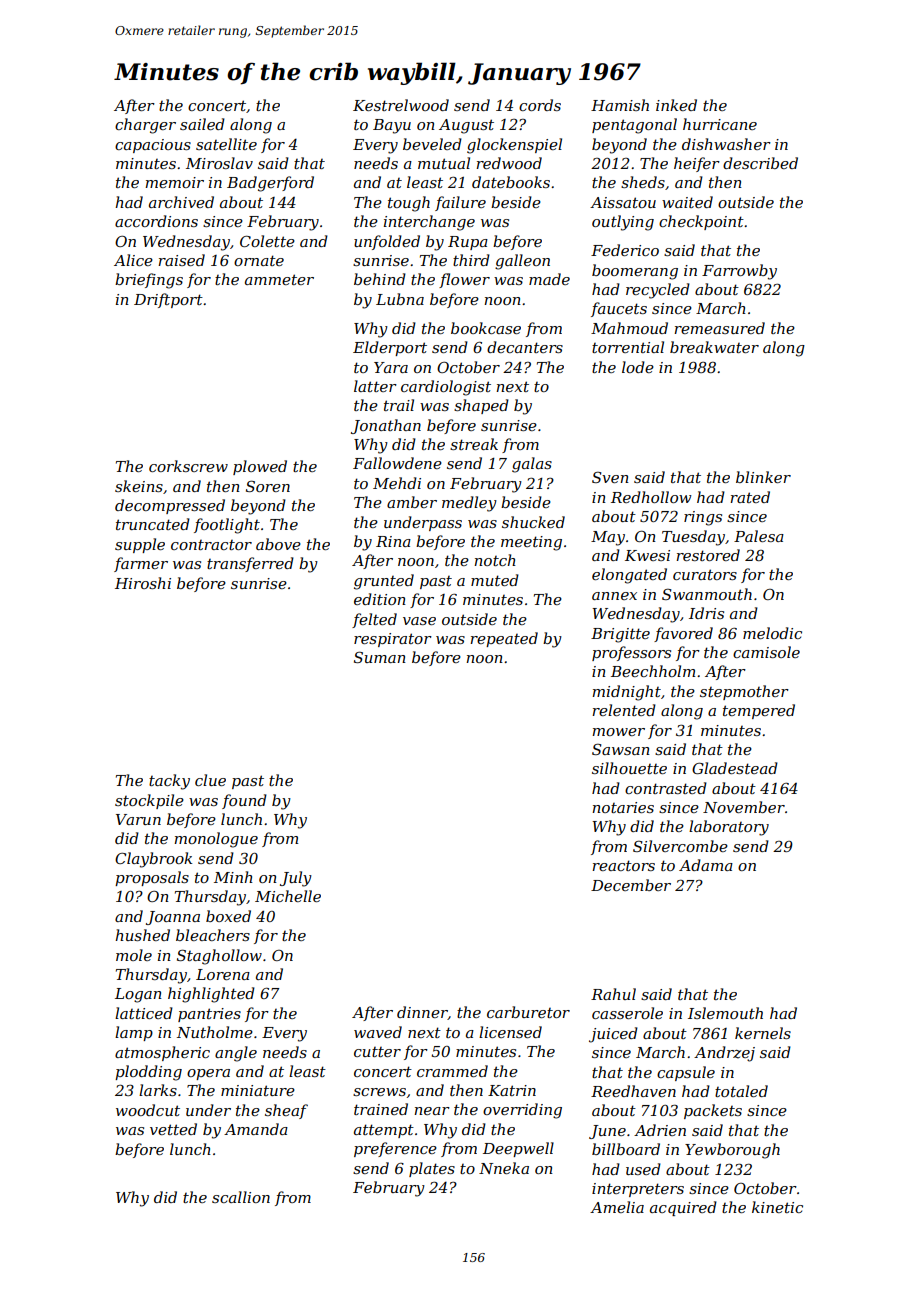 The height and width of the screenshot is (1308, 924). What do you see at coordinates (777, 1207) in the screenshot?
I see `kinetic` at bounding box center [777, 1207].
